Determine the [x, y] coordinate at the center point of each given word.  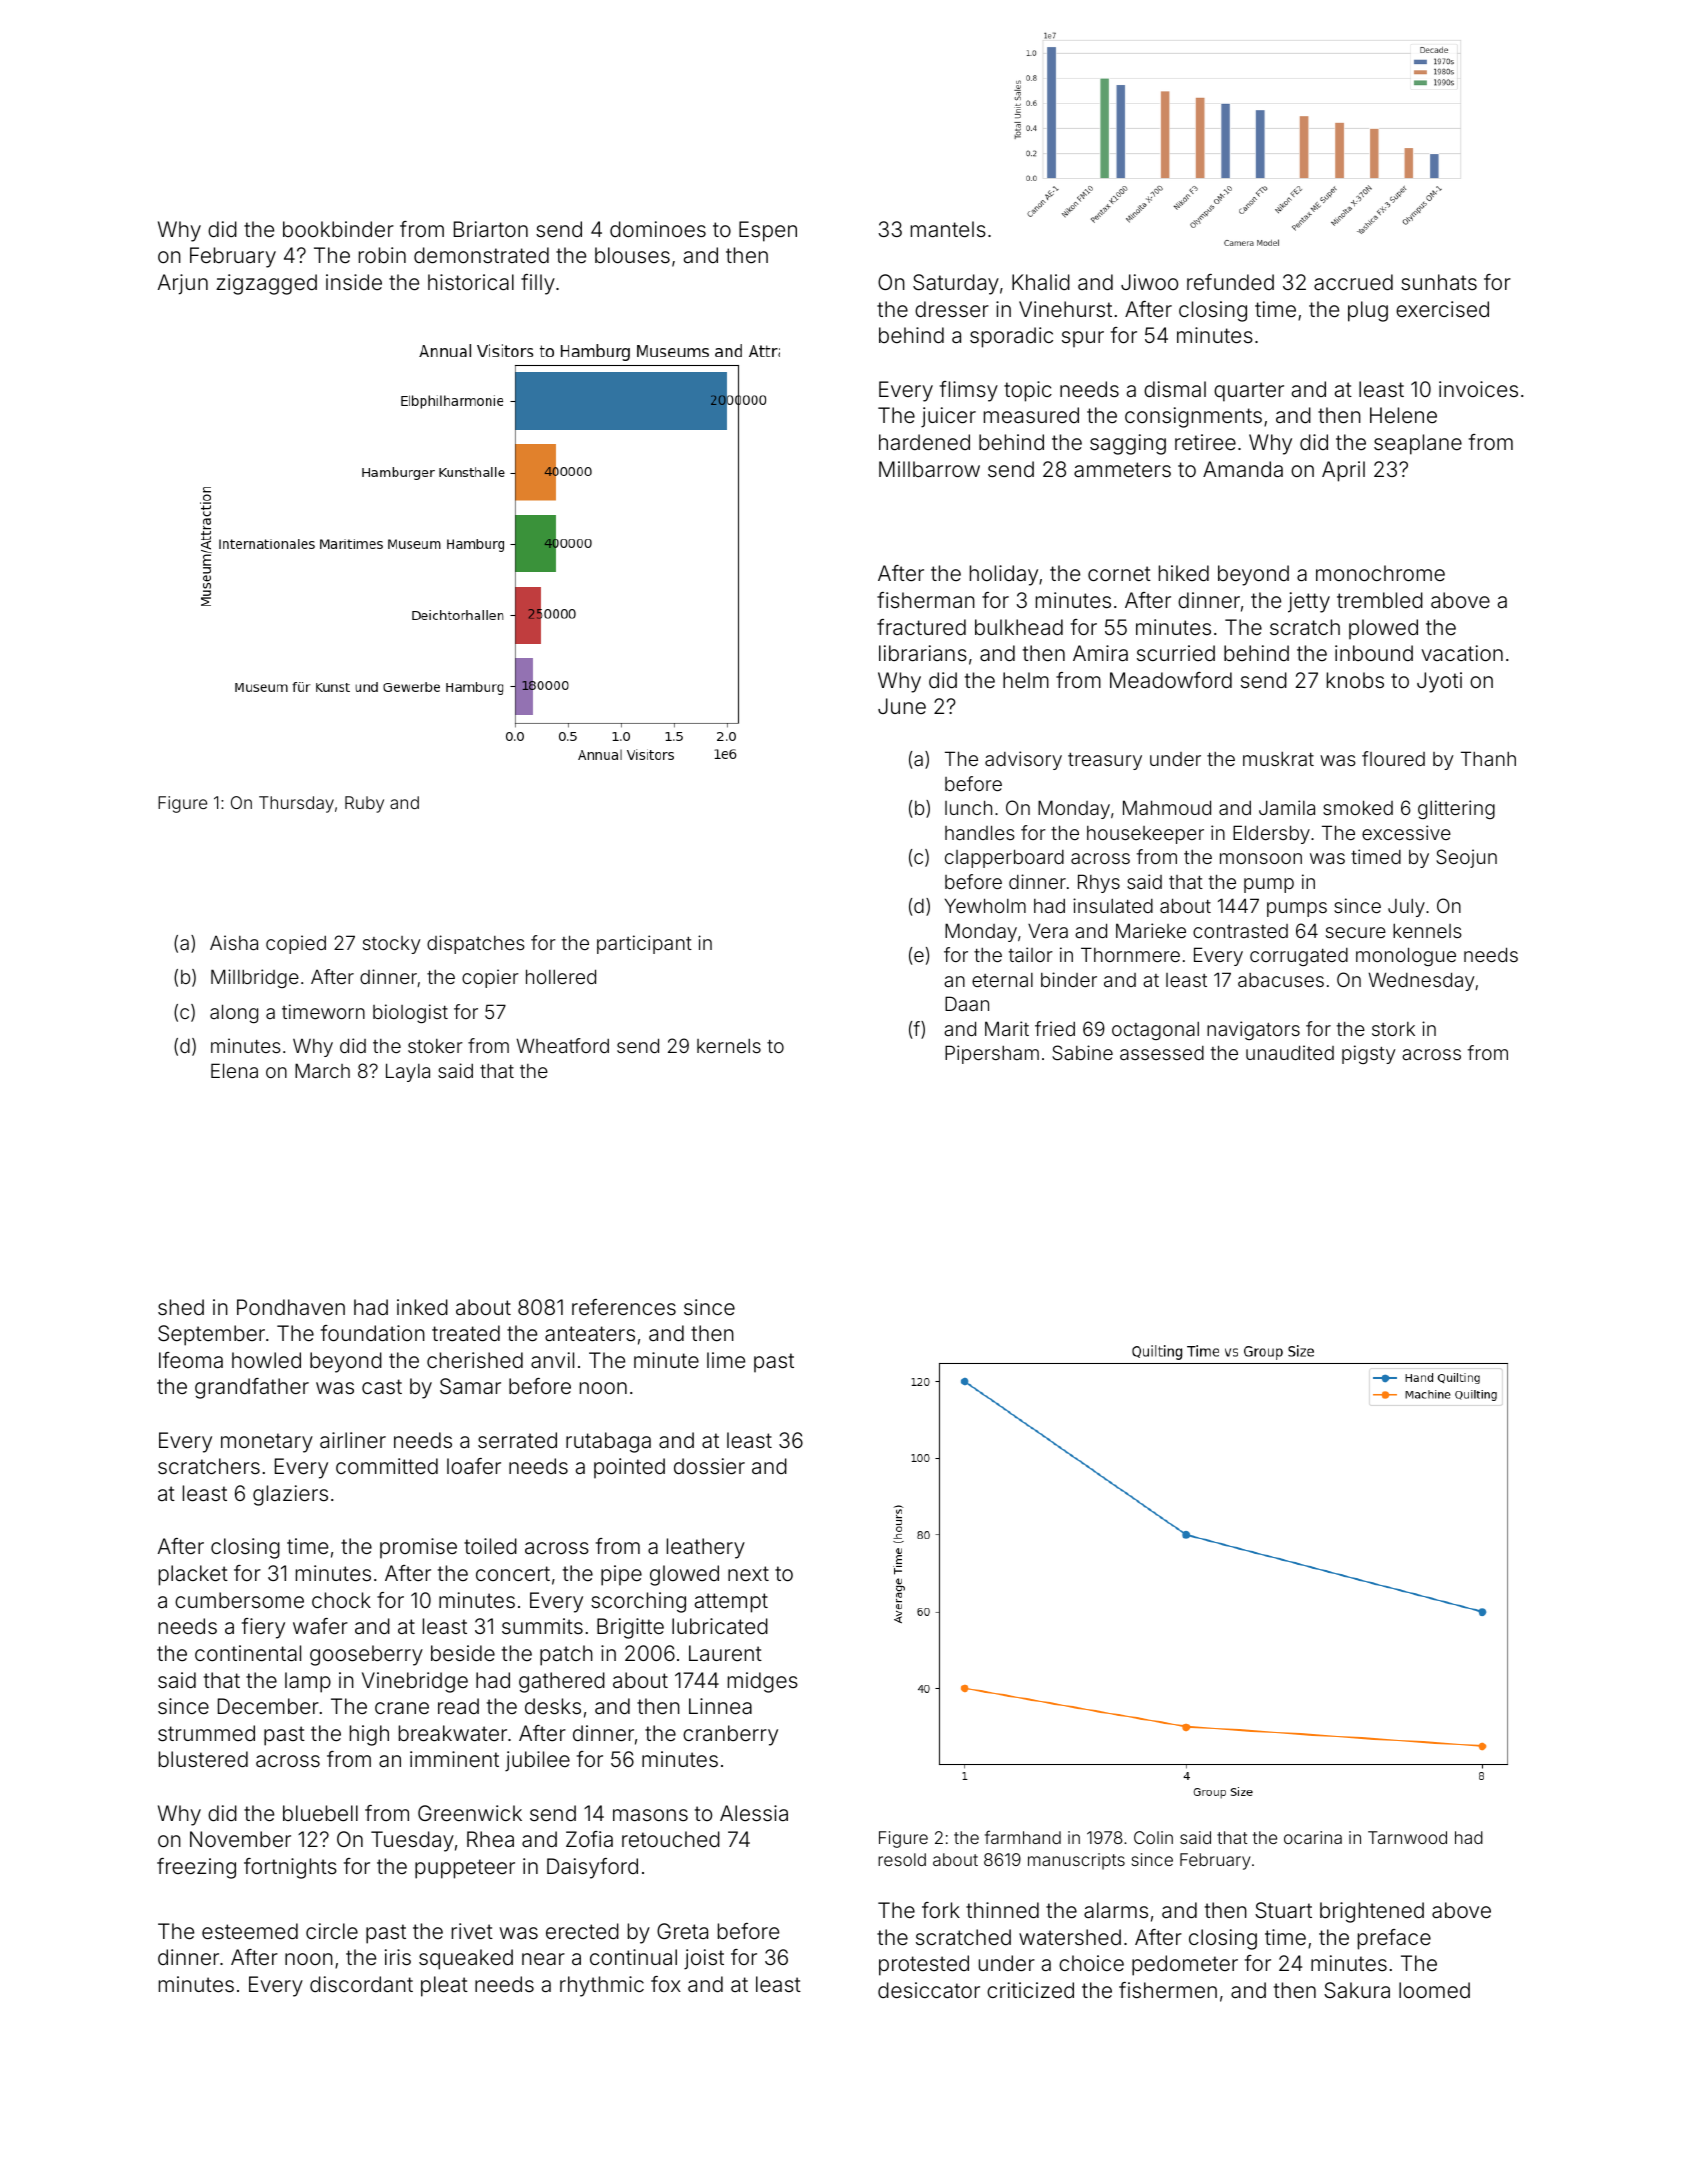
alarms [1116, 1910]
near [543, 1959]
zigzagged [266, 284]
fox [666, 1984]
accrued [1353, 282]
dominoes [658, 229]
